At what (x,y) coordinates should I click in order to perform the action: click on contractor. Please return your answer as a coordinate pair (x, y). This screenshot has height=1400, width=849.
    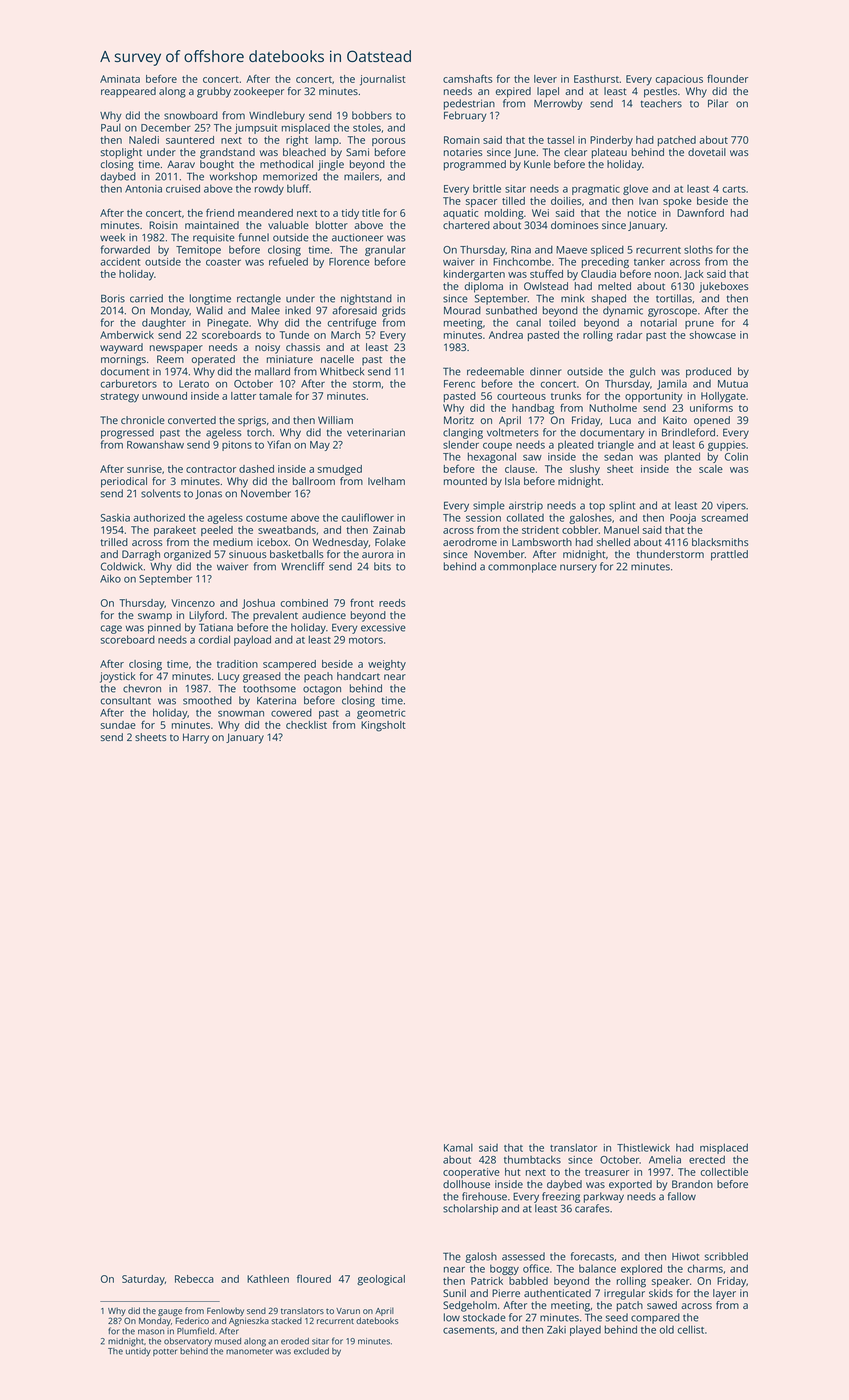
    Looking at the image, I should click on (211, 469).
